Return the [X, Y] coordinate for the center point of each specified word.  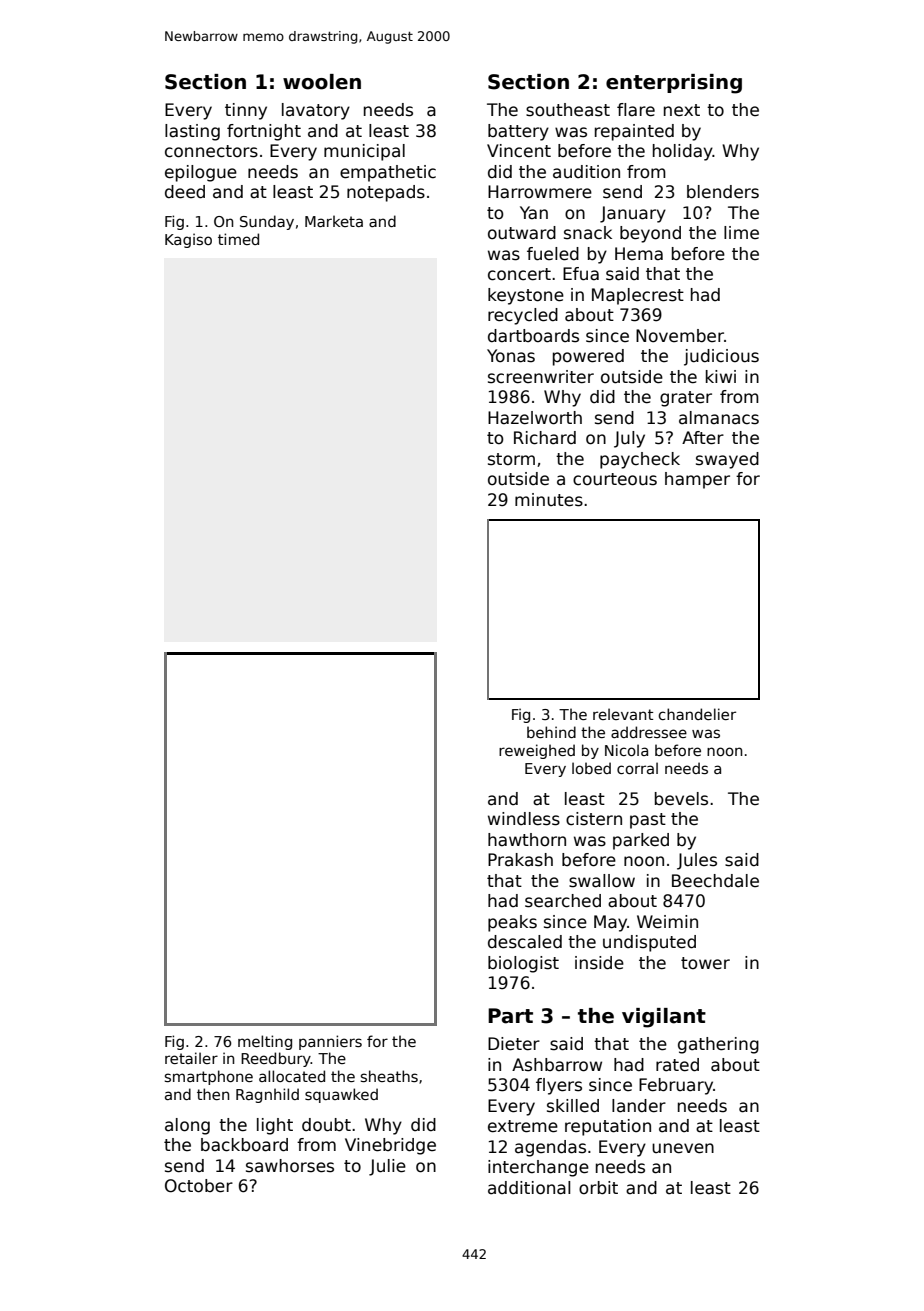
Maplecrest [638, 296]
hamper [697, 480]
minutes [549, 500]
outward [522, 233]
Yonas [511, 356]
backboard [244, 1145]
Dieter [514, 1044]
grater [686, 399]
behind [551, 732]
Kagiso [188, 240]
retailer [191, 1058]
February [676, 1086]
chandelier [697, 714]
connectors [211, 151]
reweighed [537, 751]
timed [238, 239]
